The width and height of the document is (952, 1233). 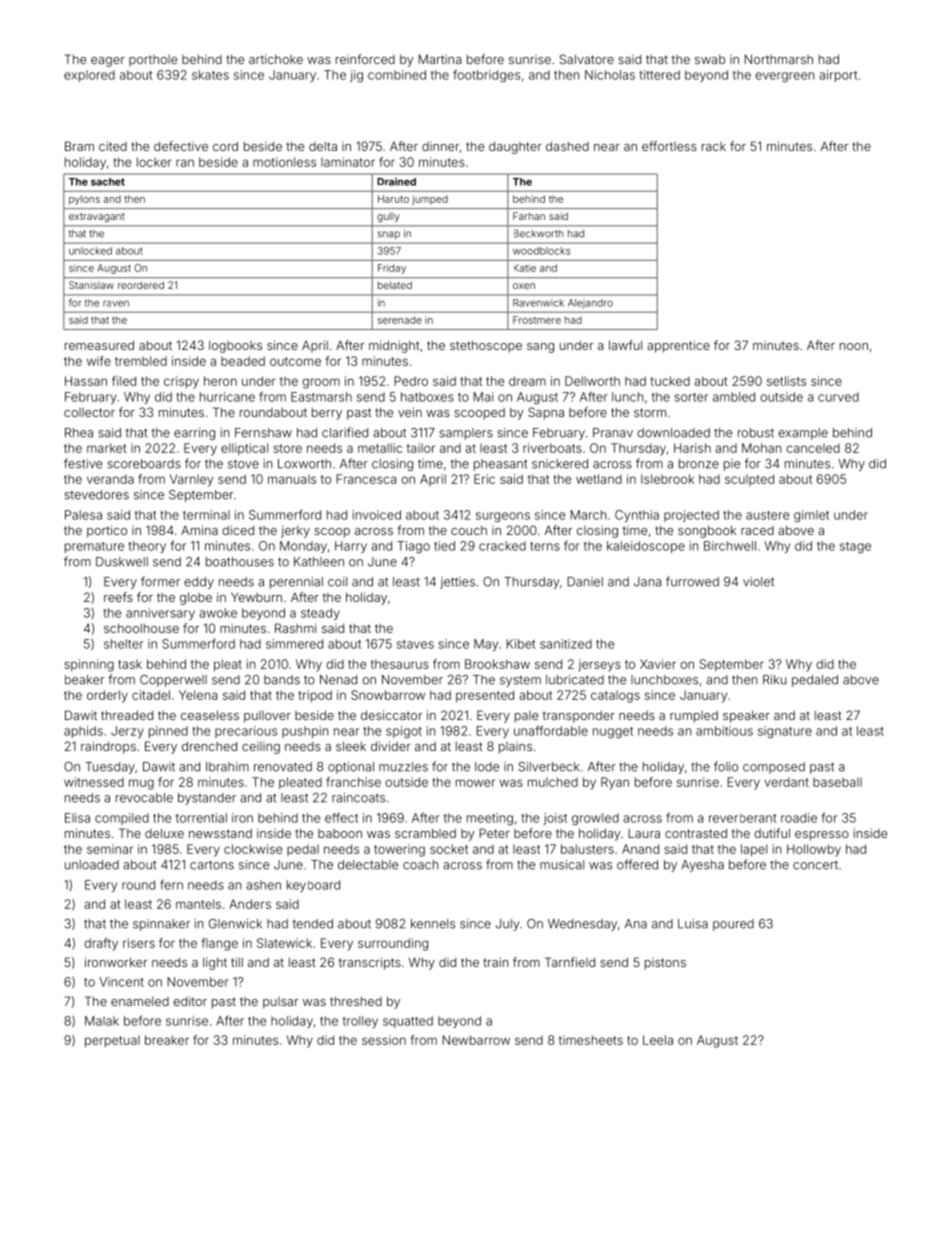 I want to click on Tarnfield, so click(x=570, y=962).
